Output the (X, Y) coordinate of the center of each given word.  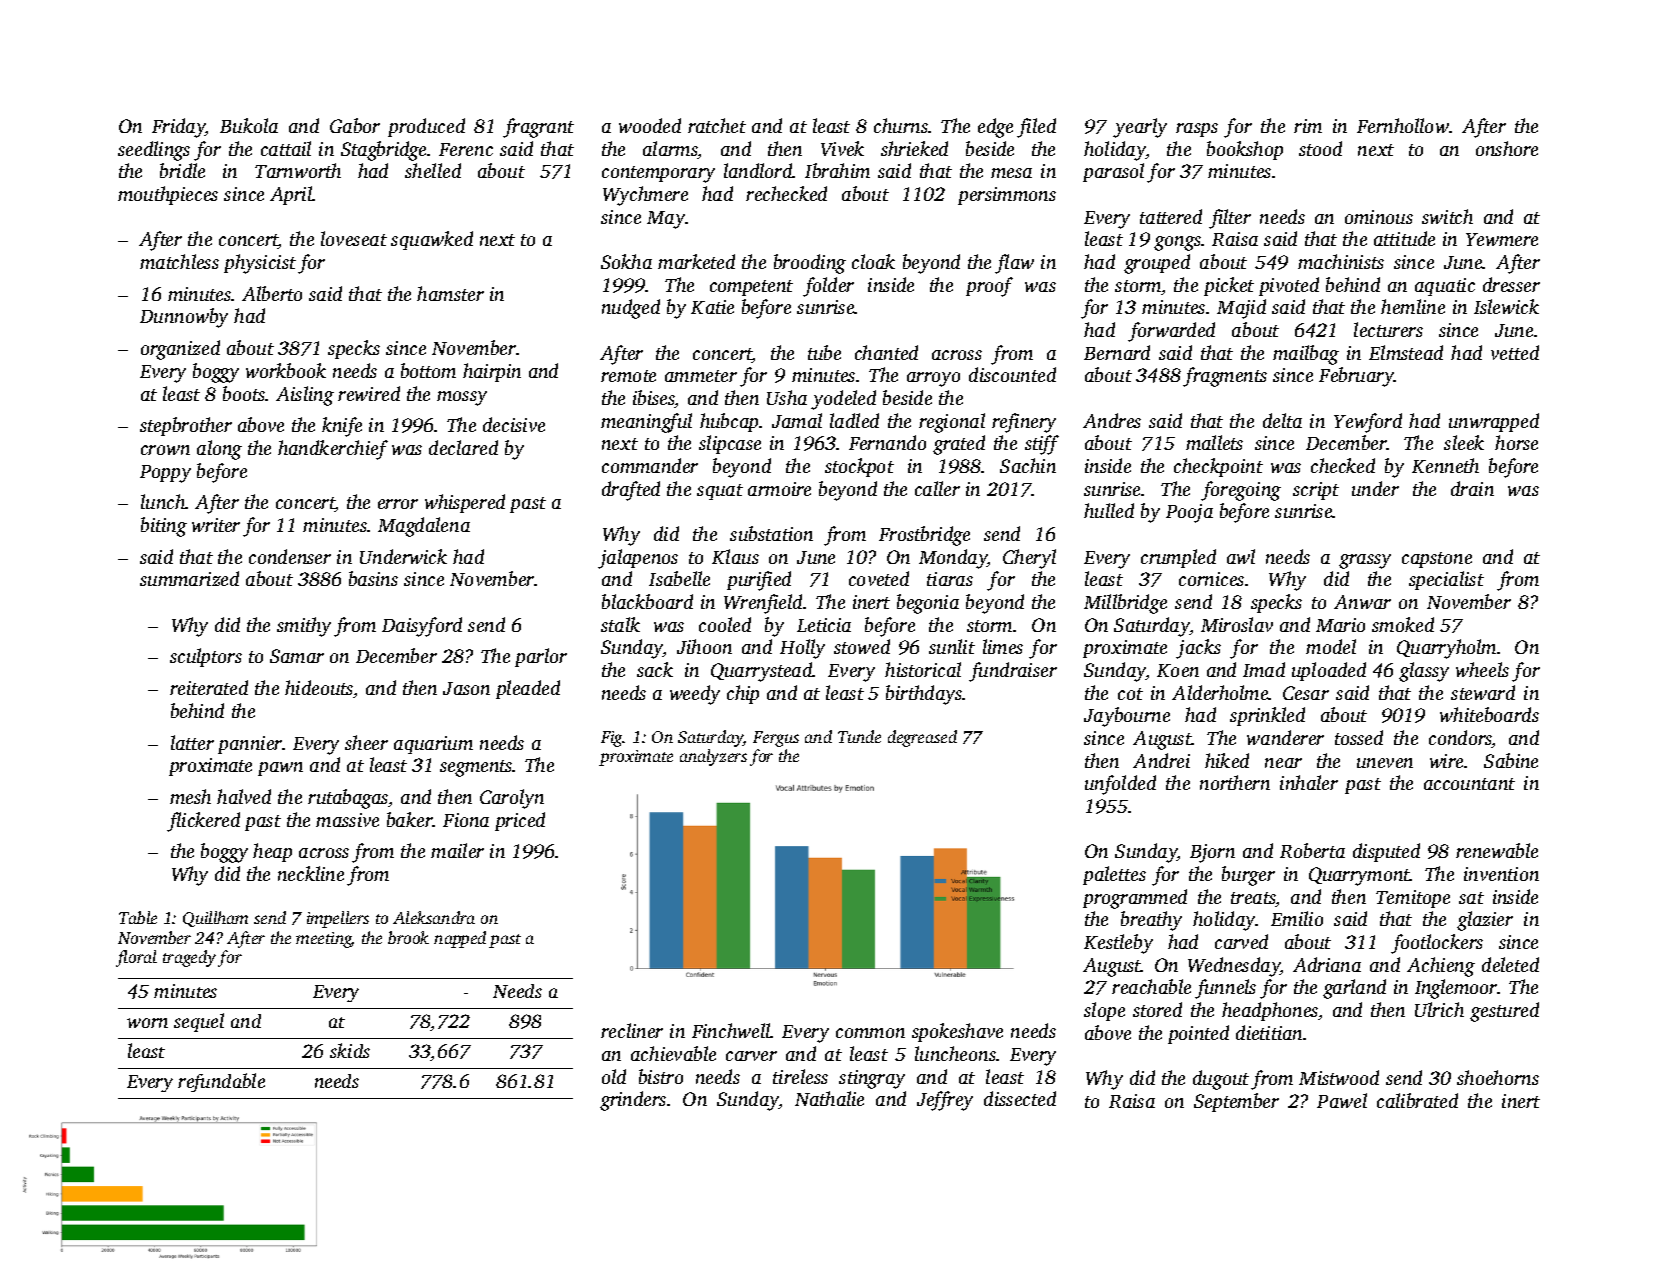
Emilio (1297, 918)
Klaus (735, 556)
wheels (1482, 669)
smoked (1403, 624)
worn (147, 1023)
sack (655, 669)
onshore (1507, 148)
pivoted (1289, 286)
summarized (189, 578)
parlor (541, 657)
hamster (450, 293)
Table (138, 917)
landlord (758, 170)
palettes (1114, 875)
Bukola (249, 125)
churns (901, 125)
